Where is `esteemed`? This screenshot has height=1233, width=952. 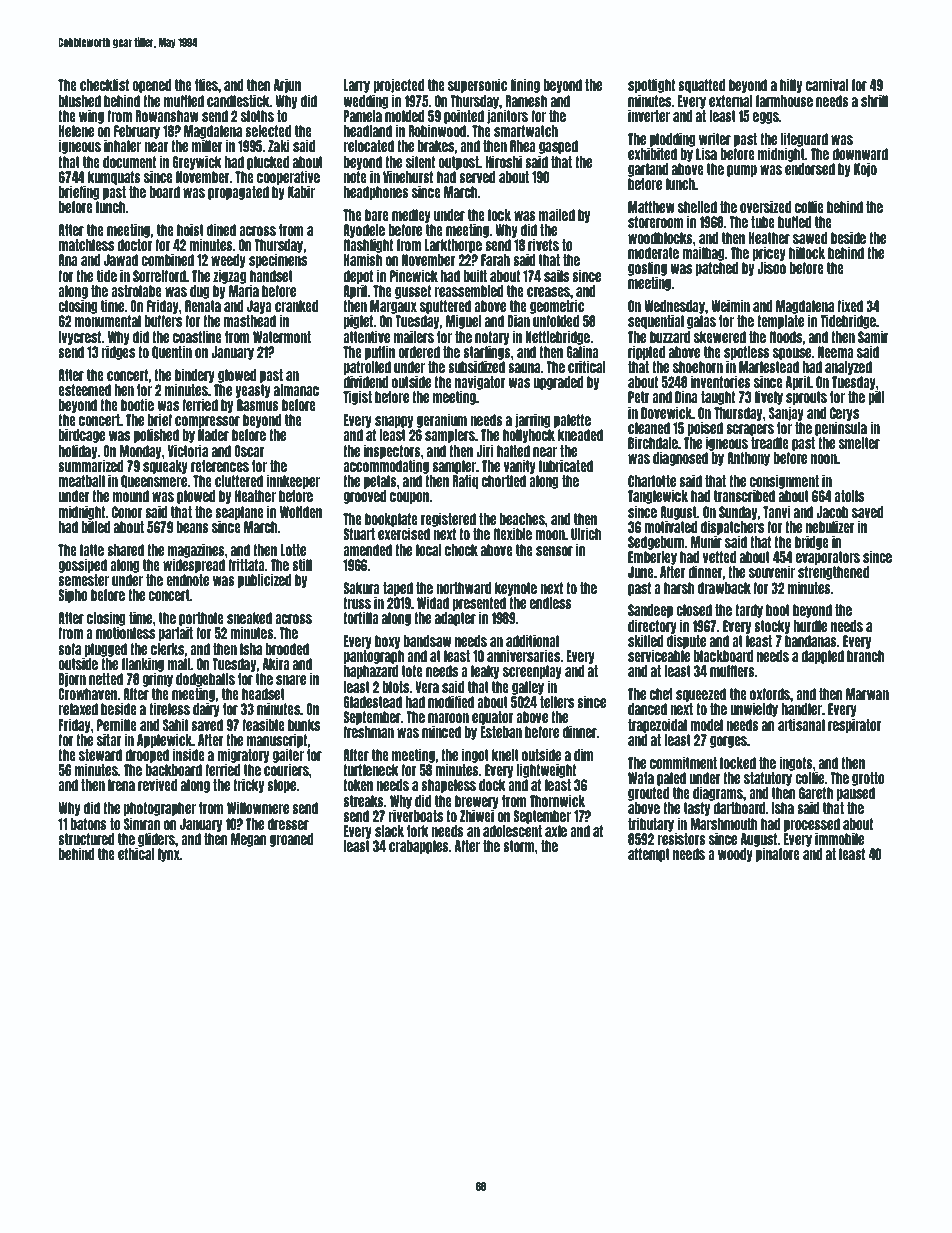
esteemed is located at coordinates (84, 390).
